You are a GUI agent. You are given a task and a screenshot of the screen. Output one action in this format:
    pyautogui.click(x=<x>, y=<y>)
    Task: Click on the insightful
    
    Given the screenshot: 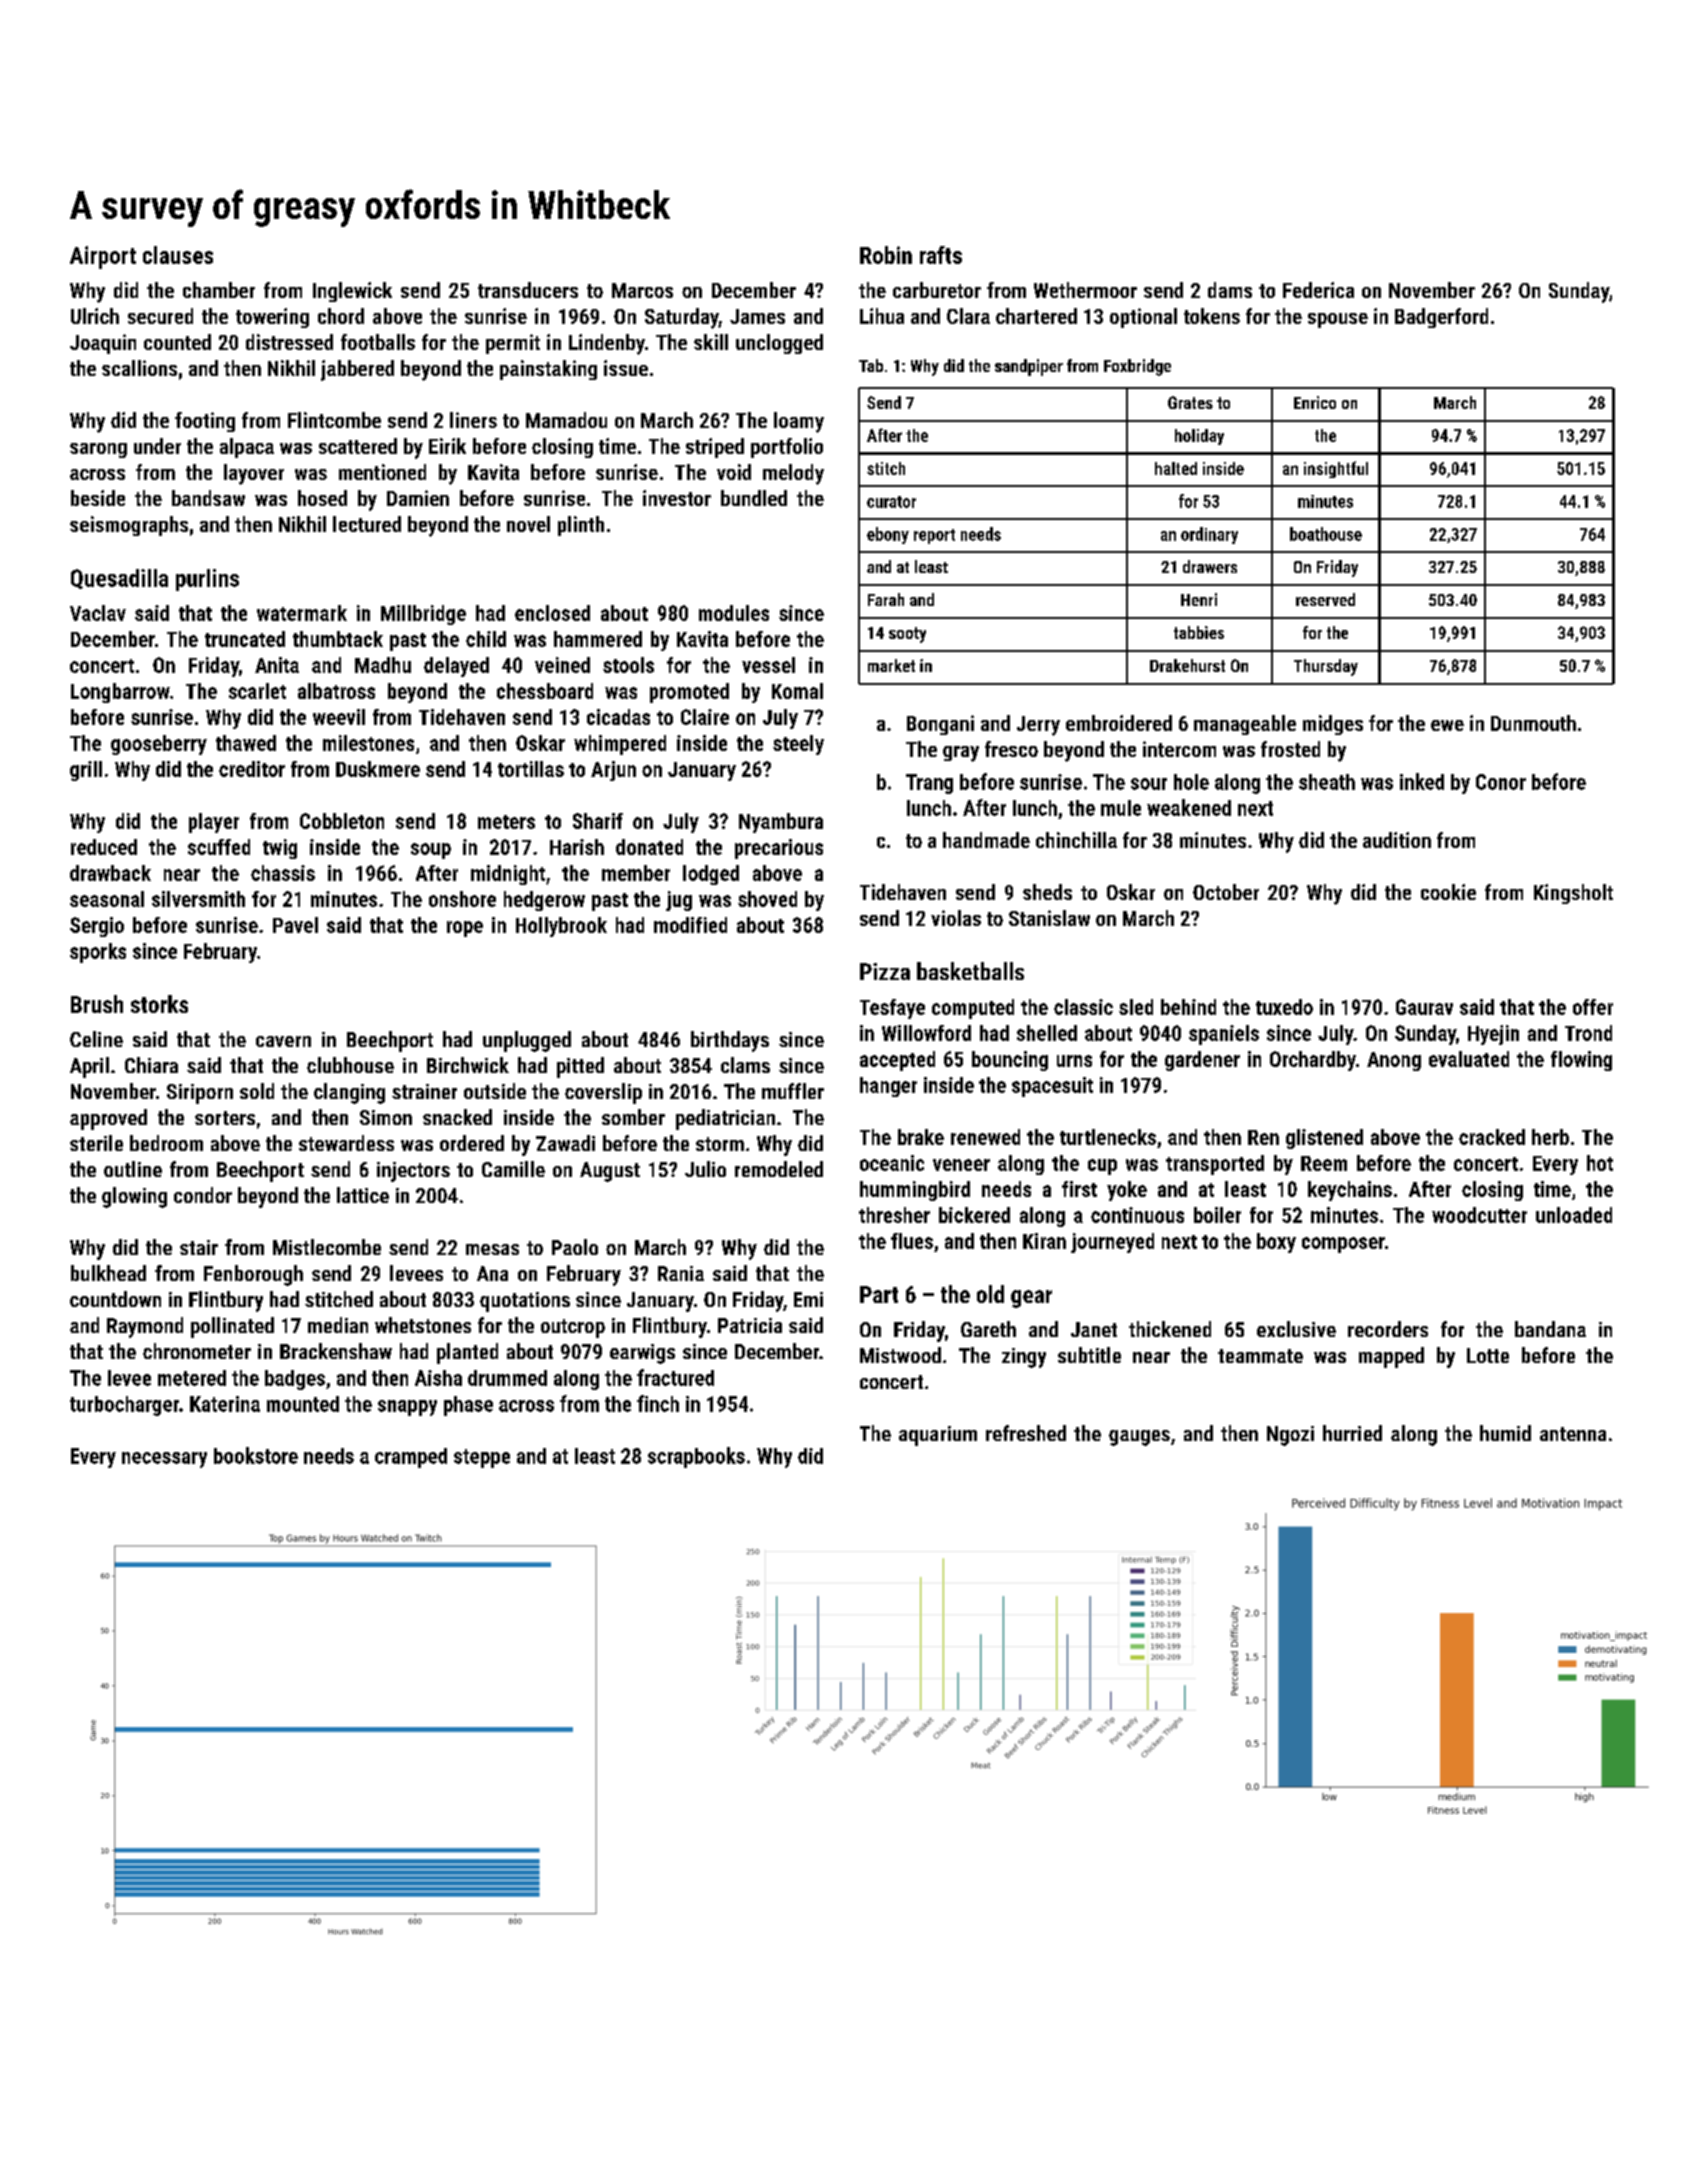 What is the action you would take?
    pyautogui.click(x=1336, y=469)
